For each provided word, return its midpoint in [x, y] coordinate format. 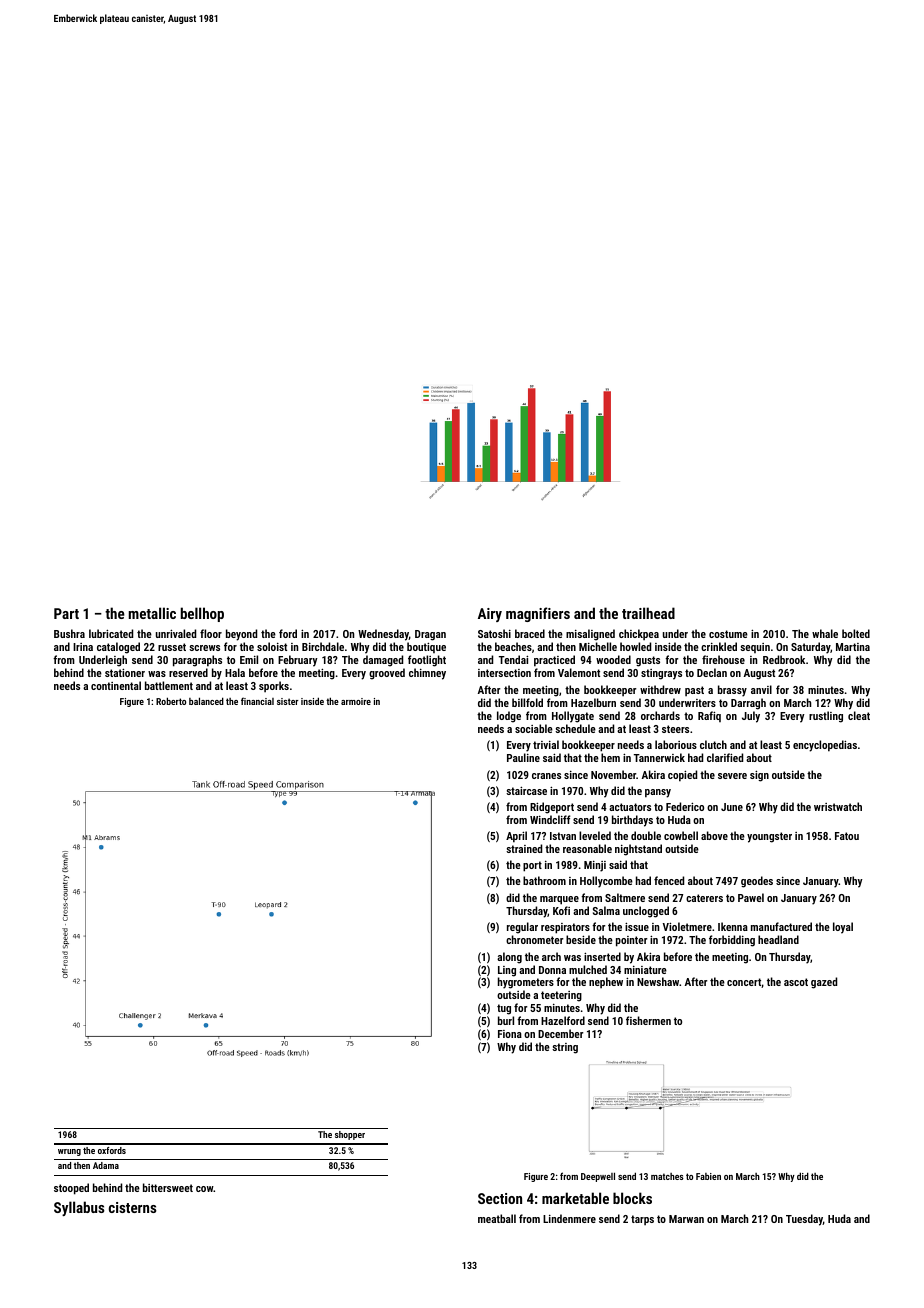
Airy [490, 615]
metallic [152, 613]
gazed [824, 983]
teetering [561, 996]
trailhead [648, 613]
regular [522, 928]
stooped [71, 1189]
